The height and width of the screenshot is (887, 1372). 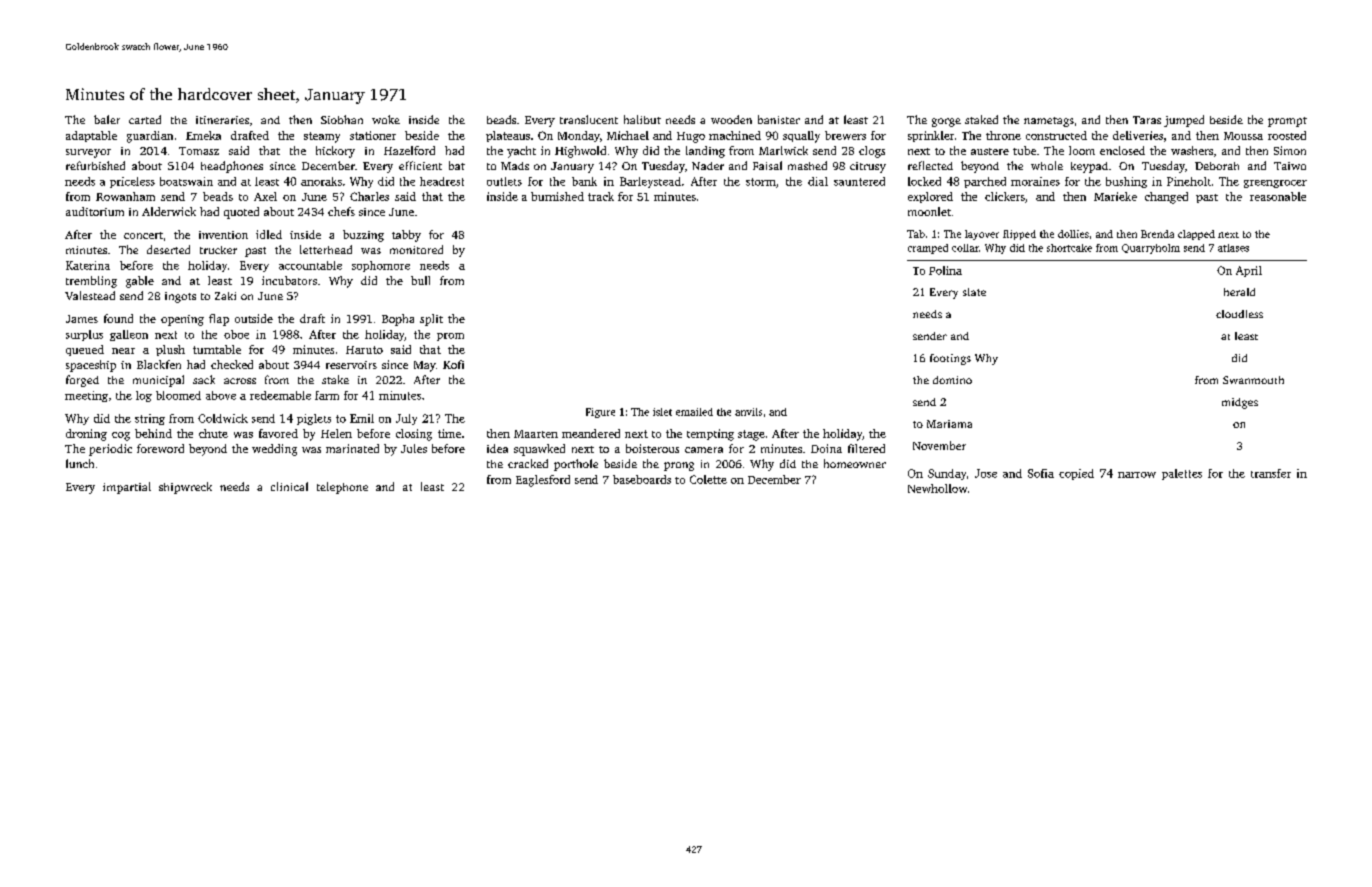 What do you see at coordinates (364, 350) in the screenshot?
I see `Haruto` at bounding box center [364, 350].
